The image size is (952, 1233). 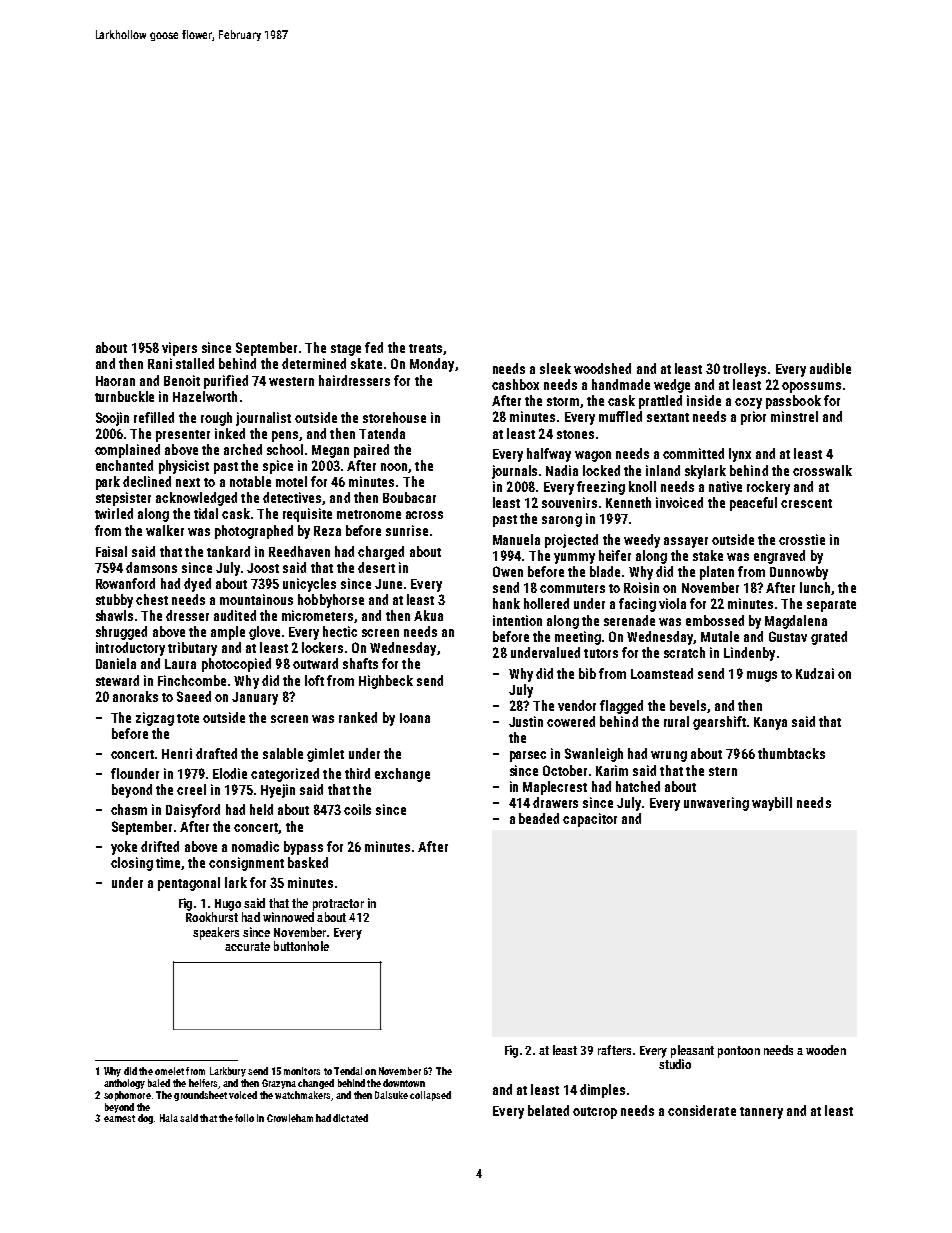 What do you see at coordinates (768, 488) in the screenshot?
I see `rockery` at bounding box center [768, 488].
